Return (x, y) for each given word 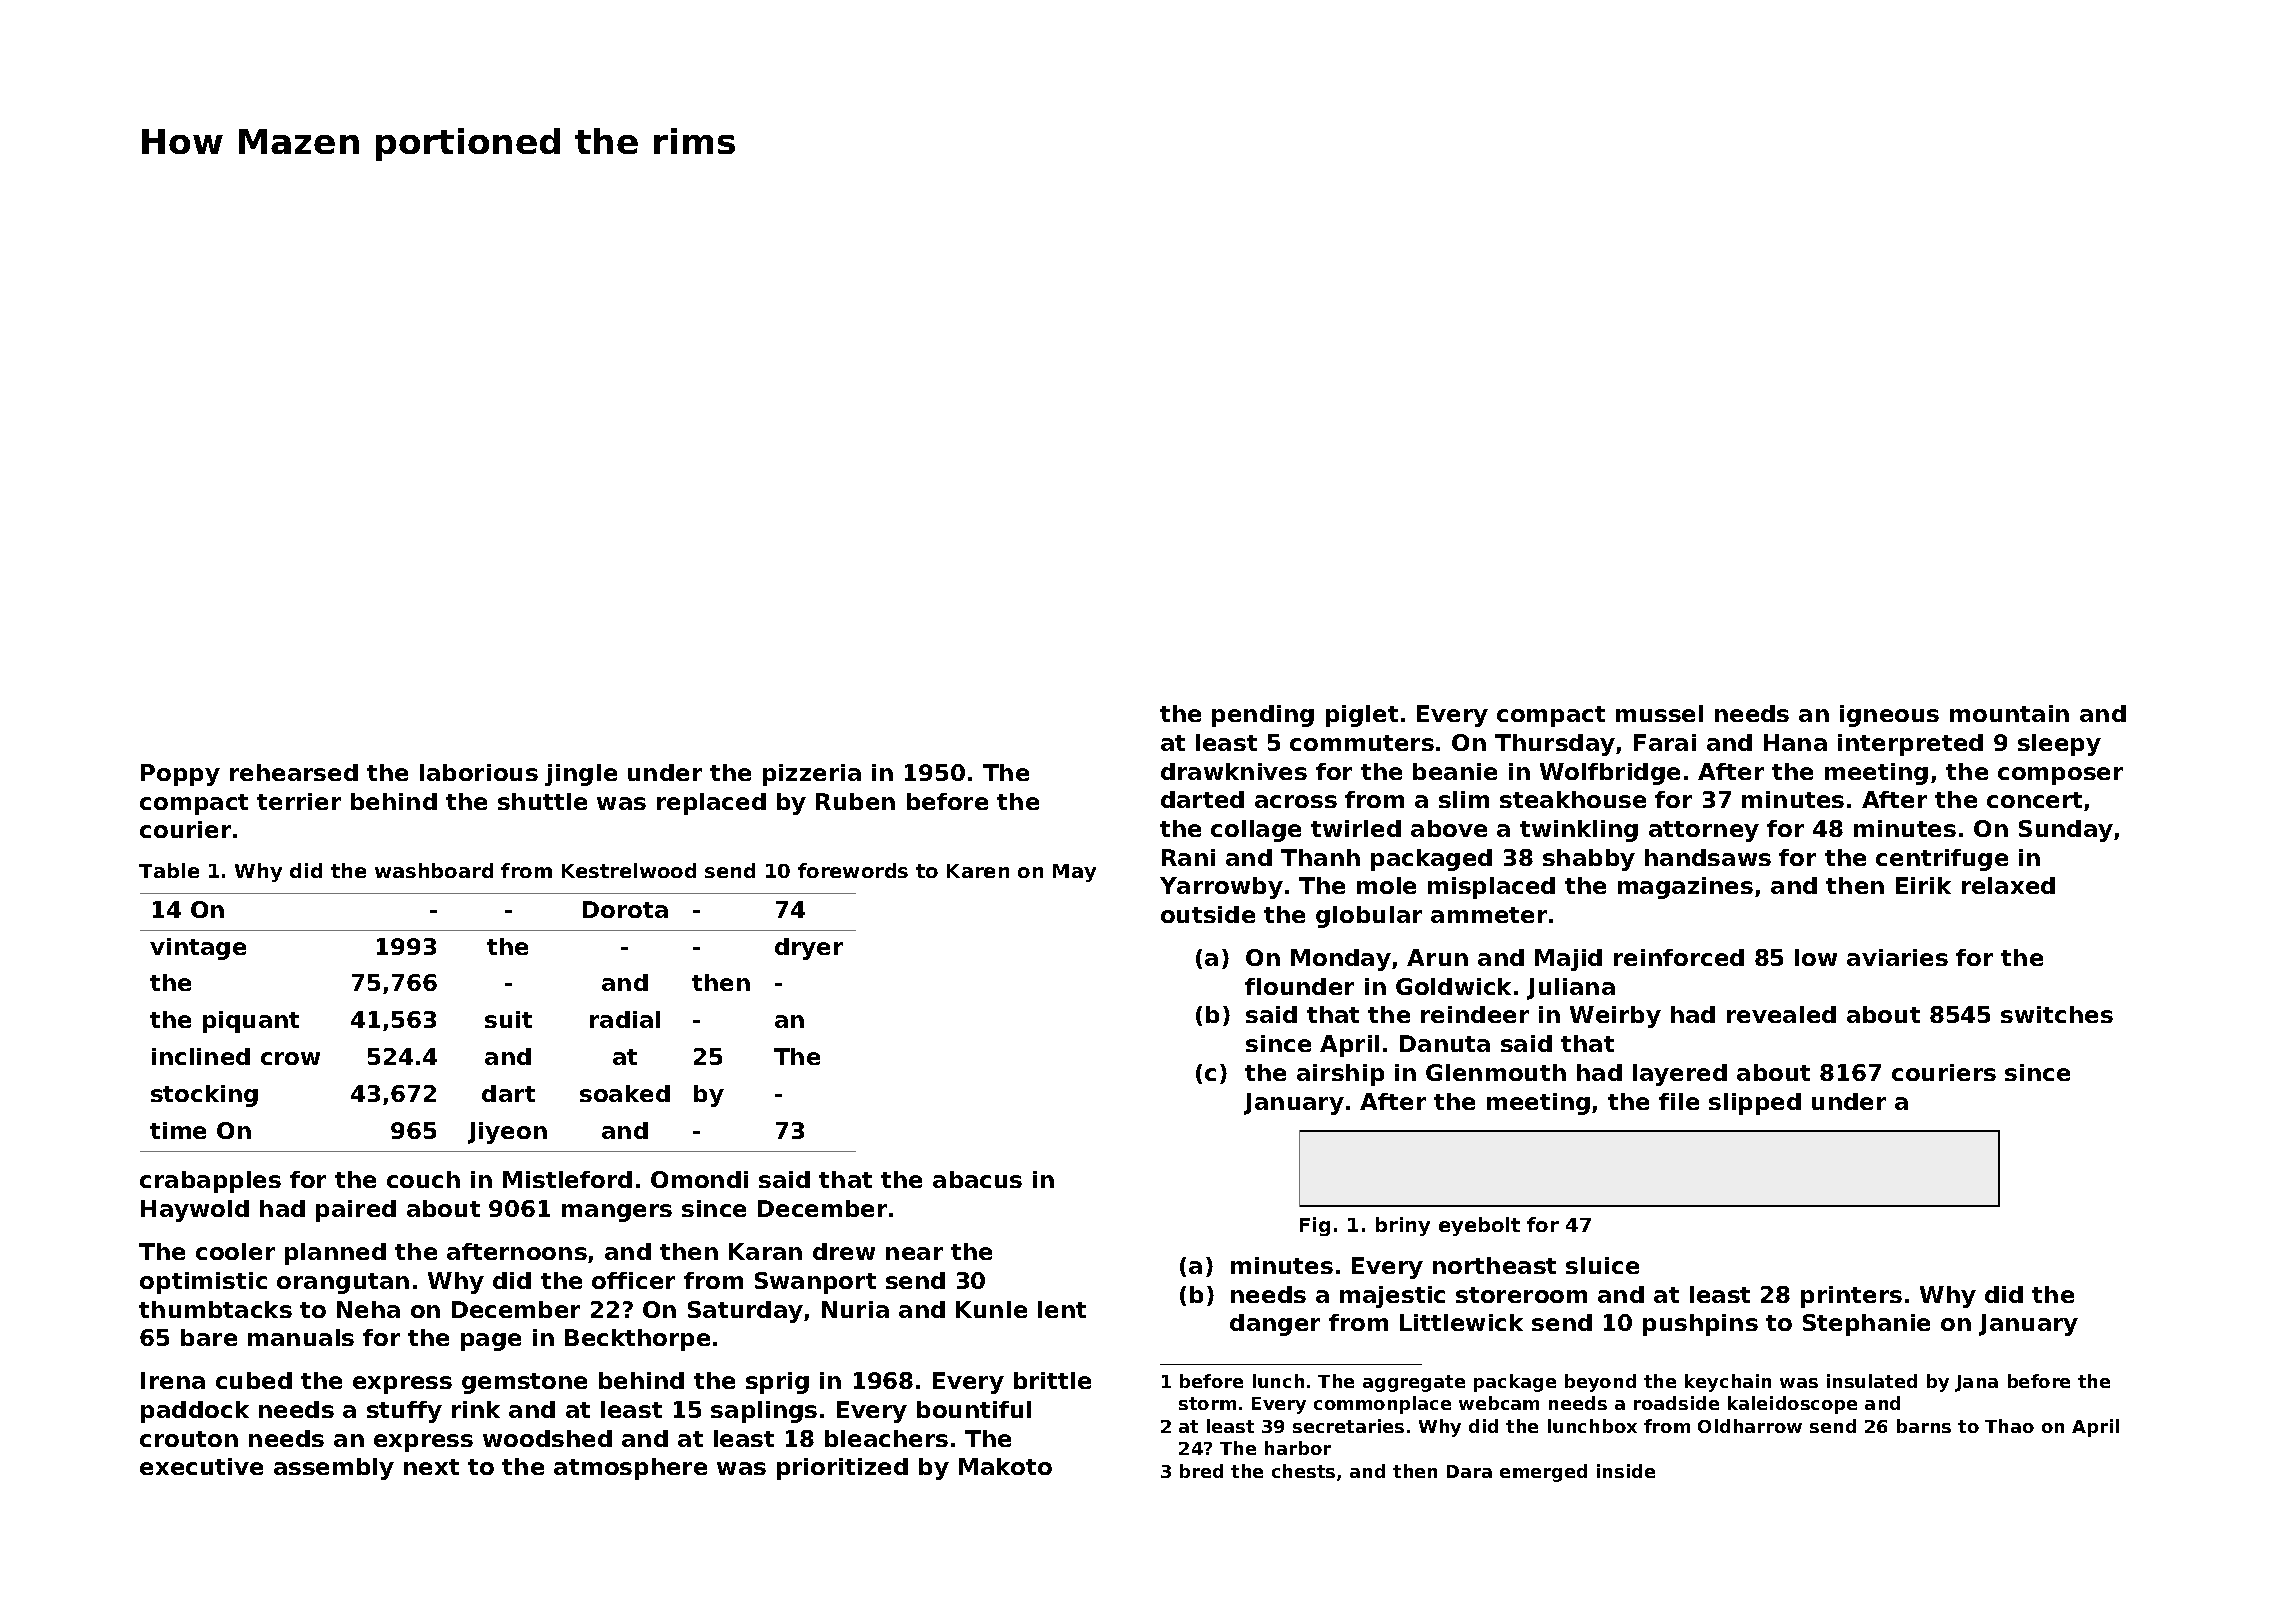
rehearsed (294, 772)
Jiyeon (507, 1133)
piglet (1362, 716)
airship (1340, 1075)
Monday (1341, 960)
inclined (201, 1056)
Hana (1795, 742)
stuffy (404, 1412)
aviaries (1897, 957)
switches (2057, 1014)
